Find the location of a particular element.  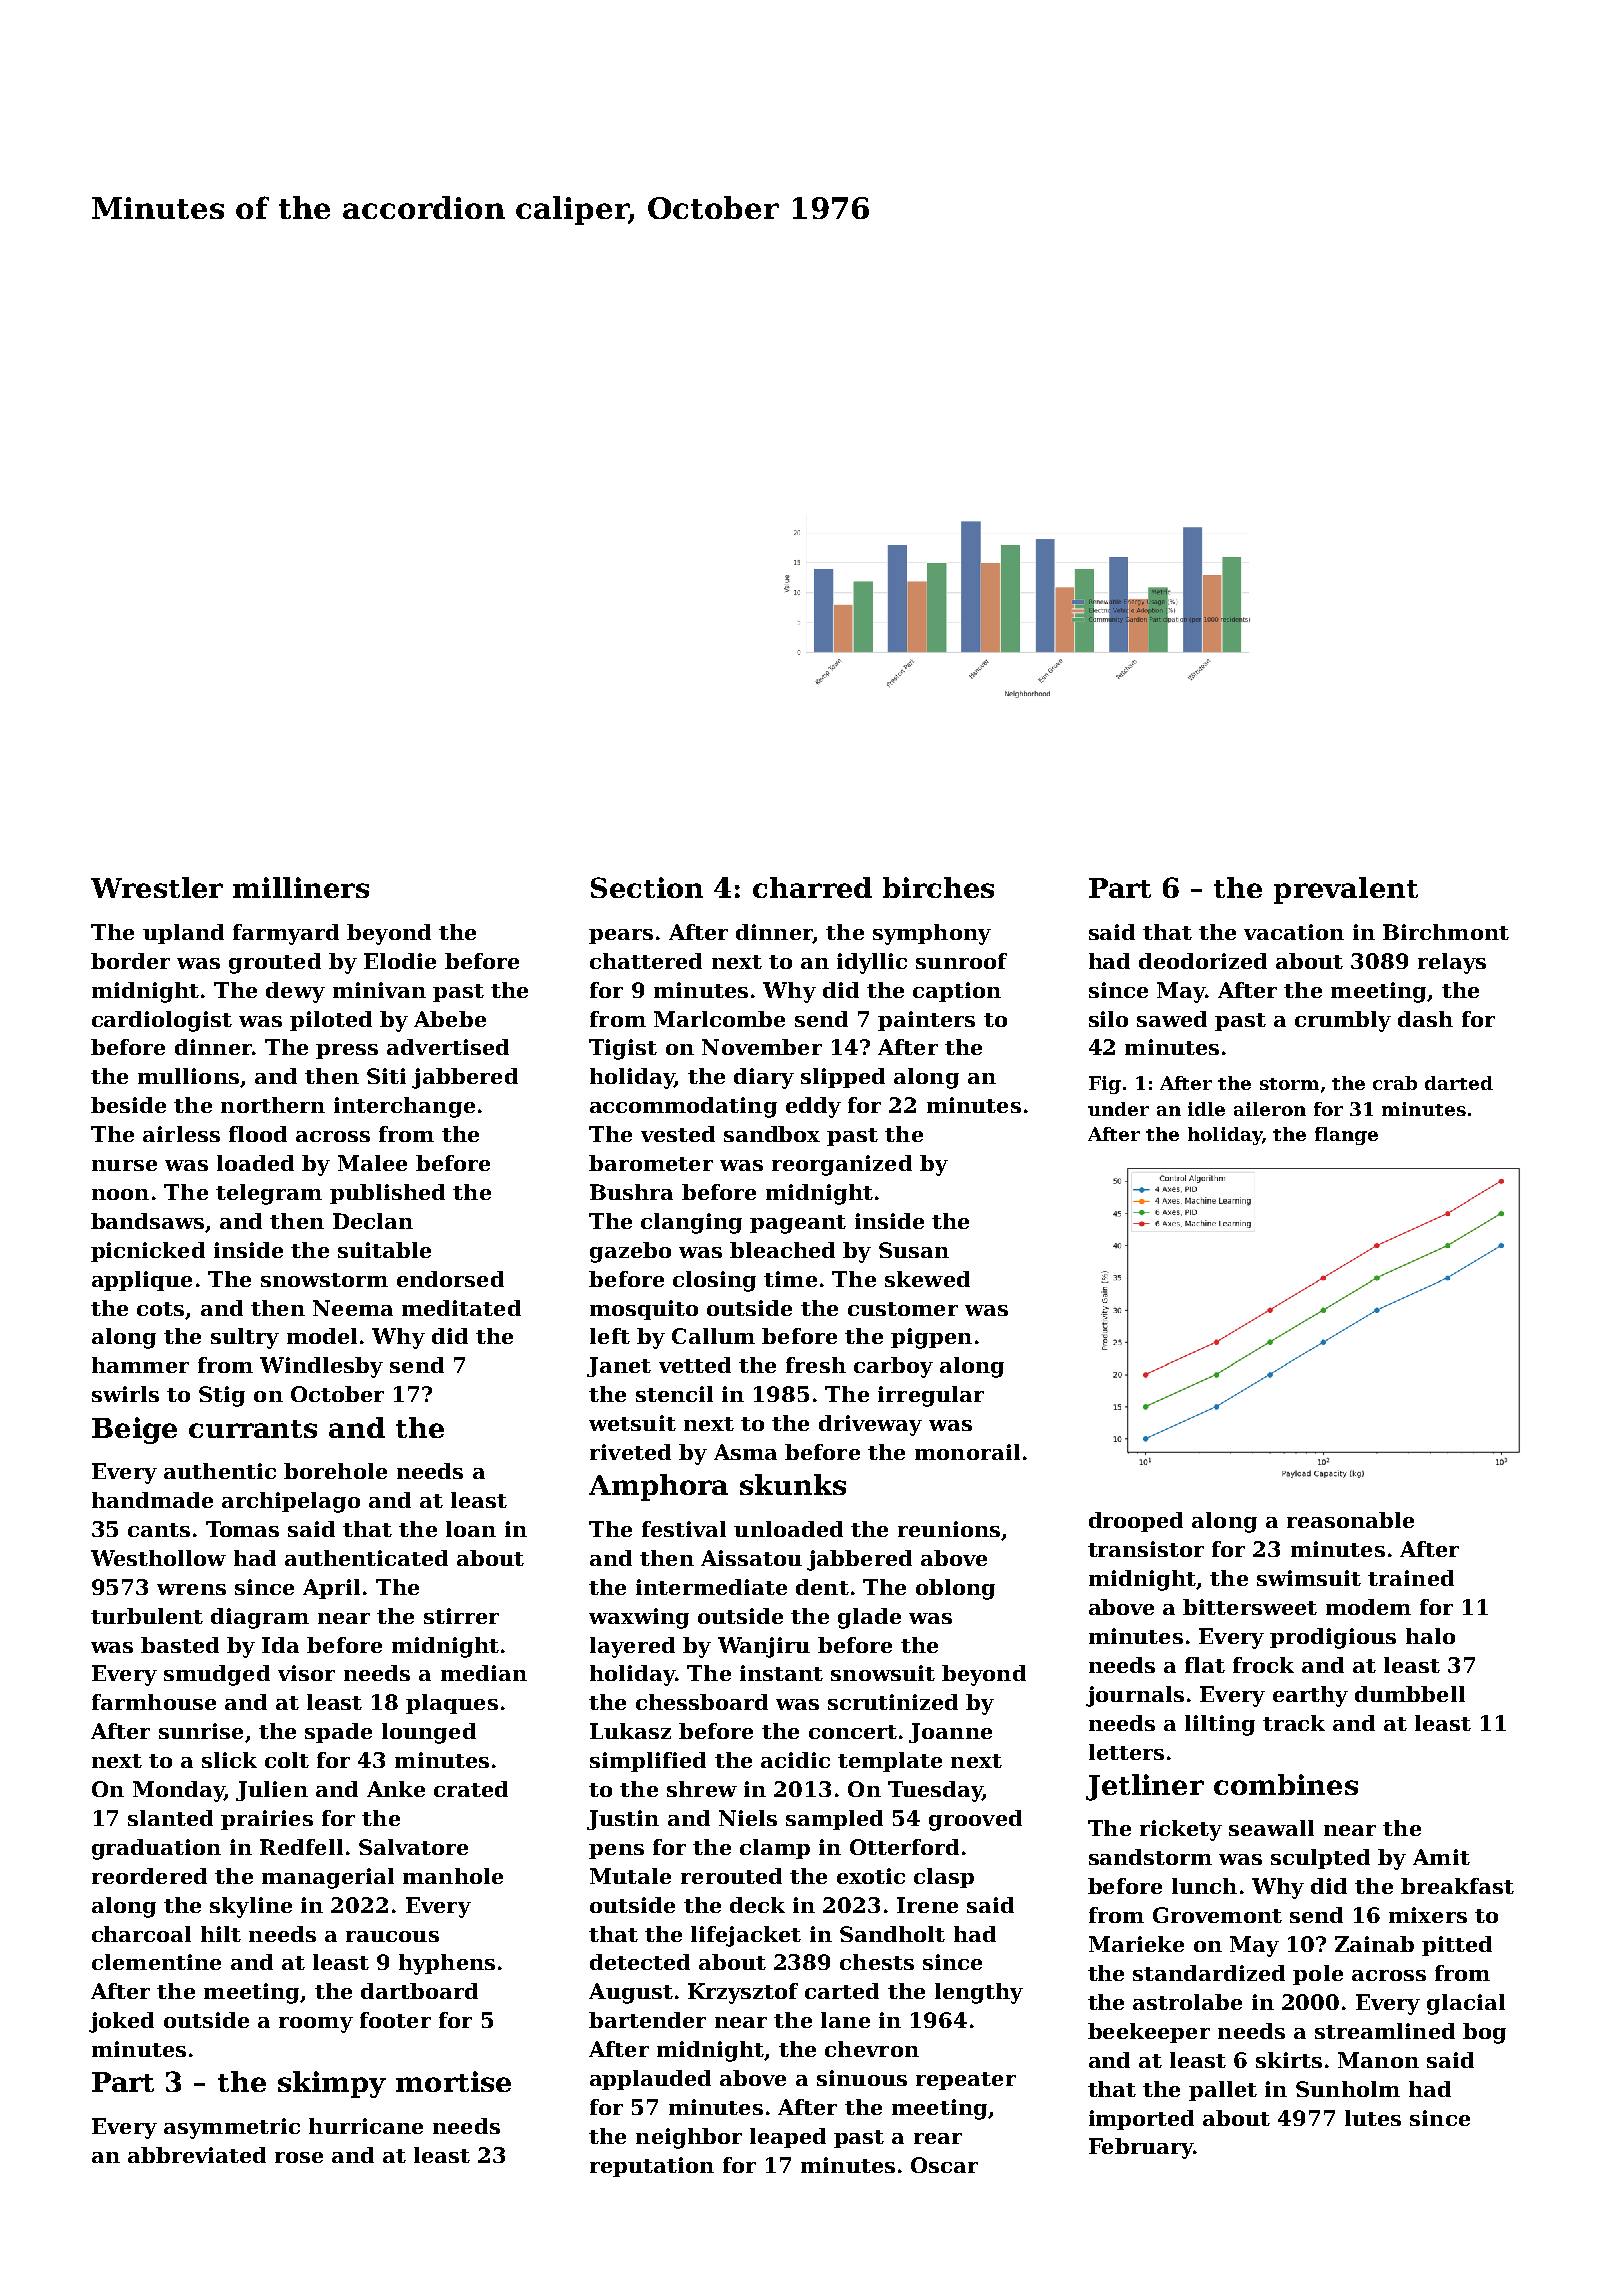

Susan is located at coordinates (914, 1250).
